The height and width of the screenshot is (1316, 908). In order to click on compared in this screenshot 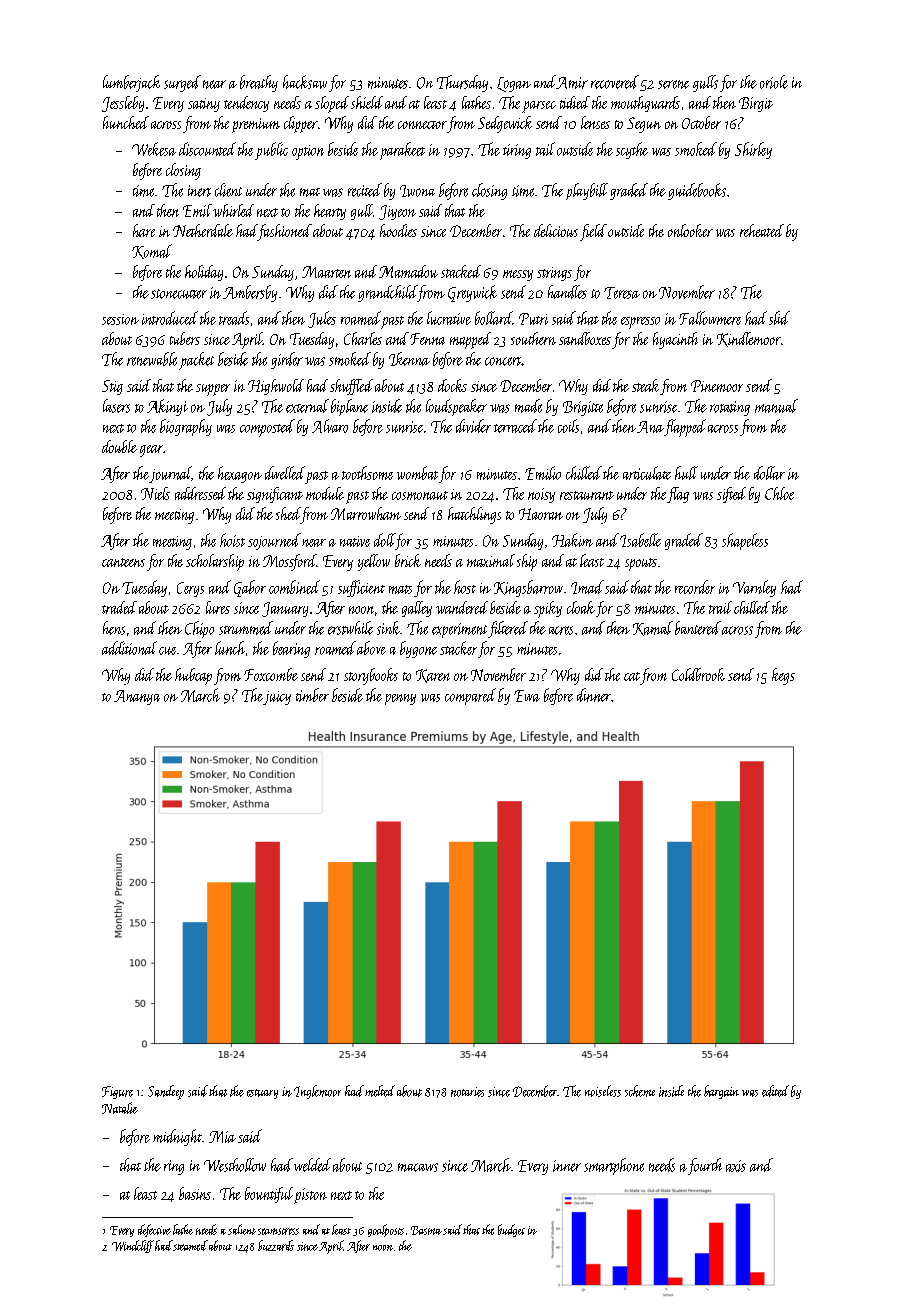, I will do `click(470, 696)`.
